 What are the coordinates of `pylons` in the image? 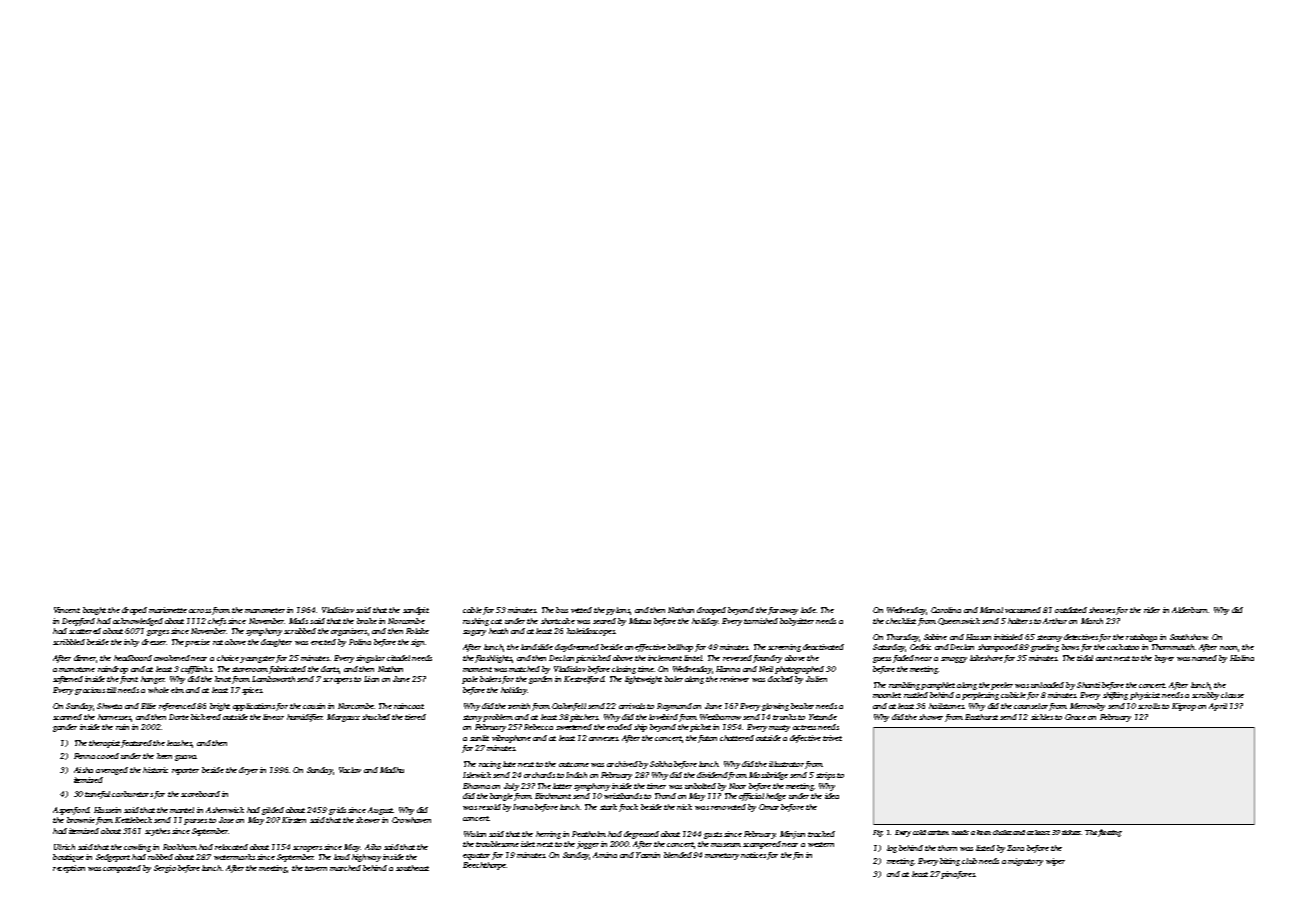 It's located at (617, 611).
